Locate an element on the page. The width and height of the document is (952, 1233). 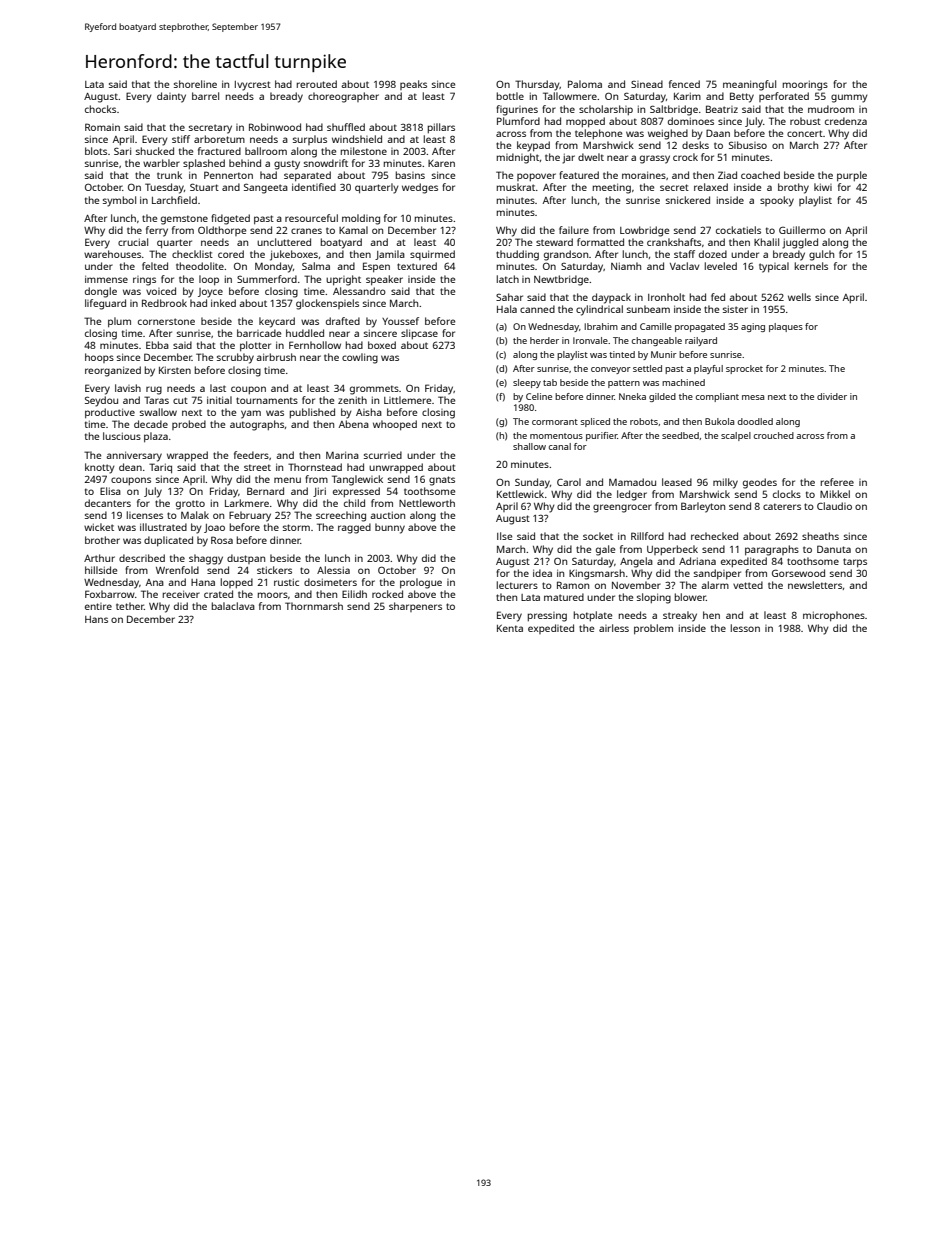
decanters is located at coordinates (108, 503).
